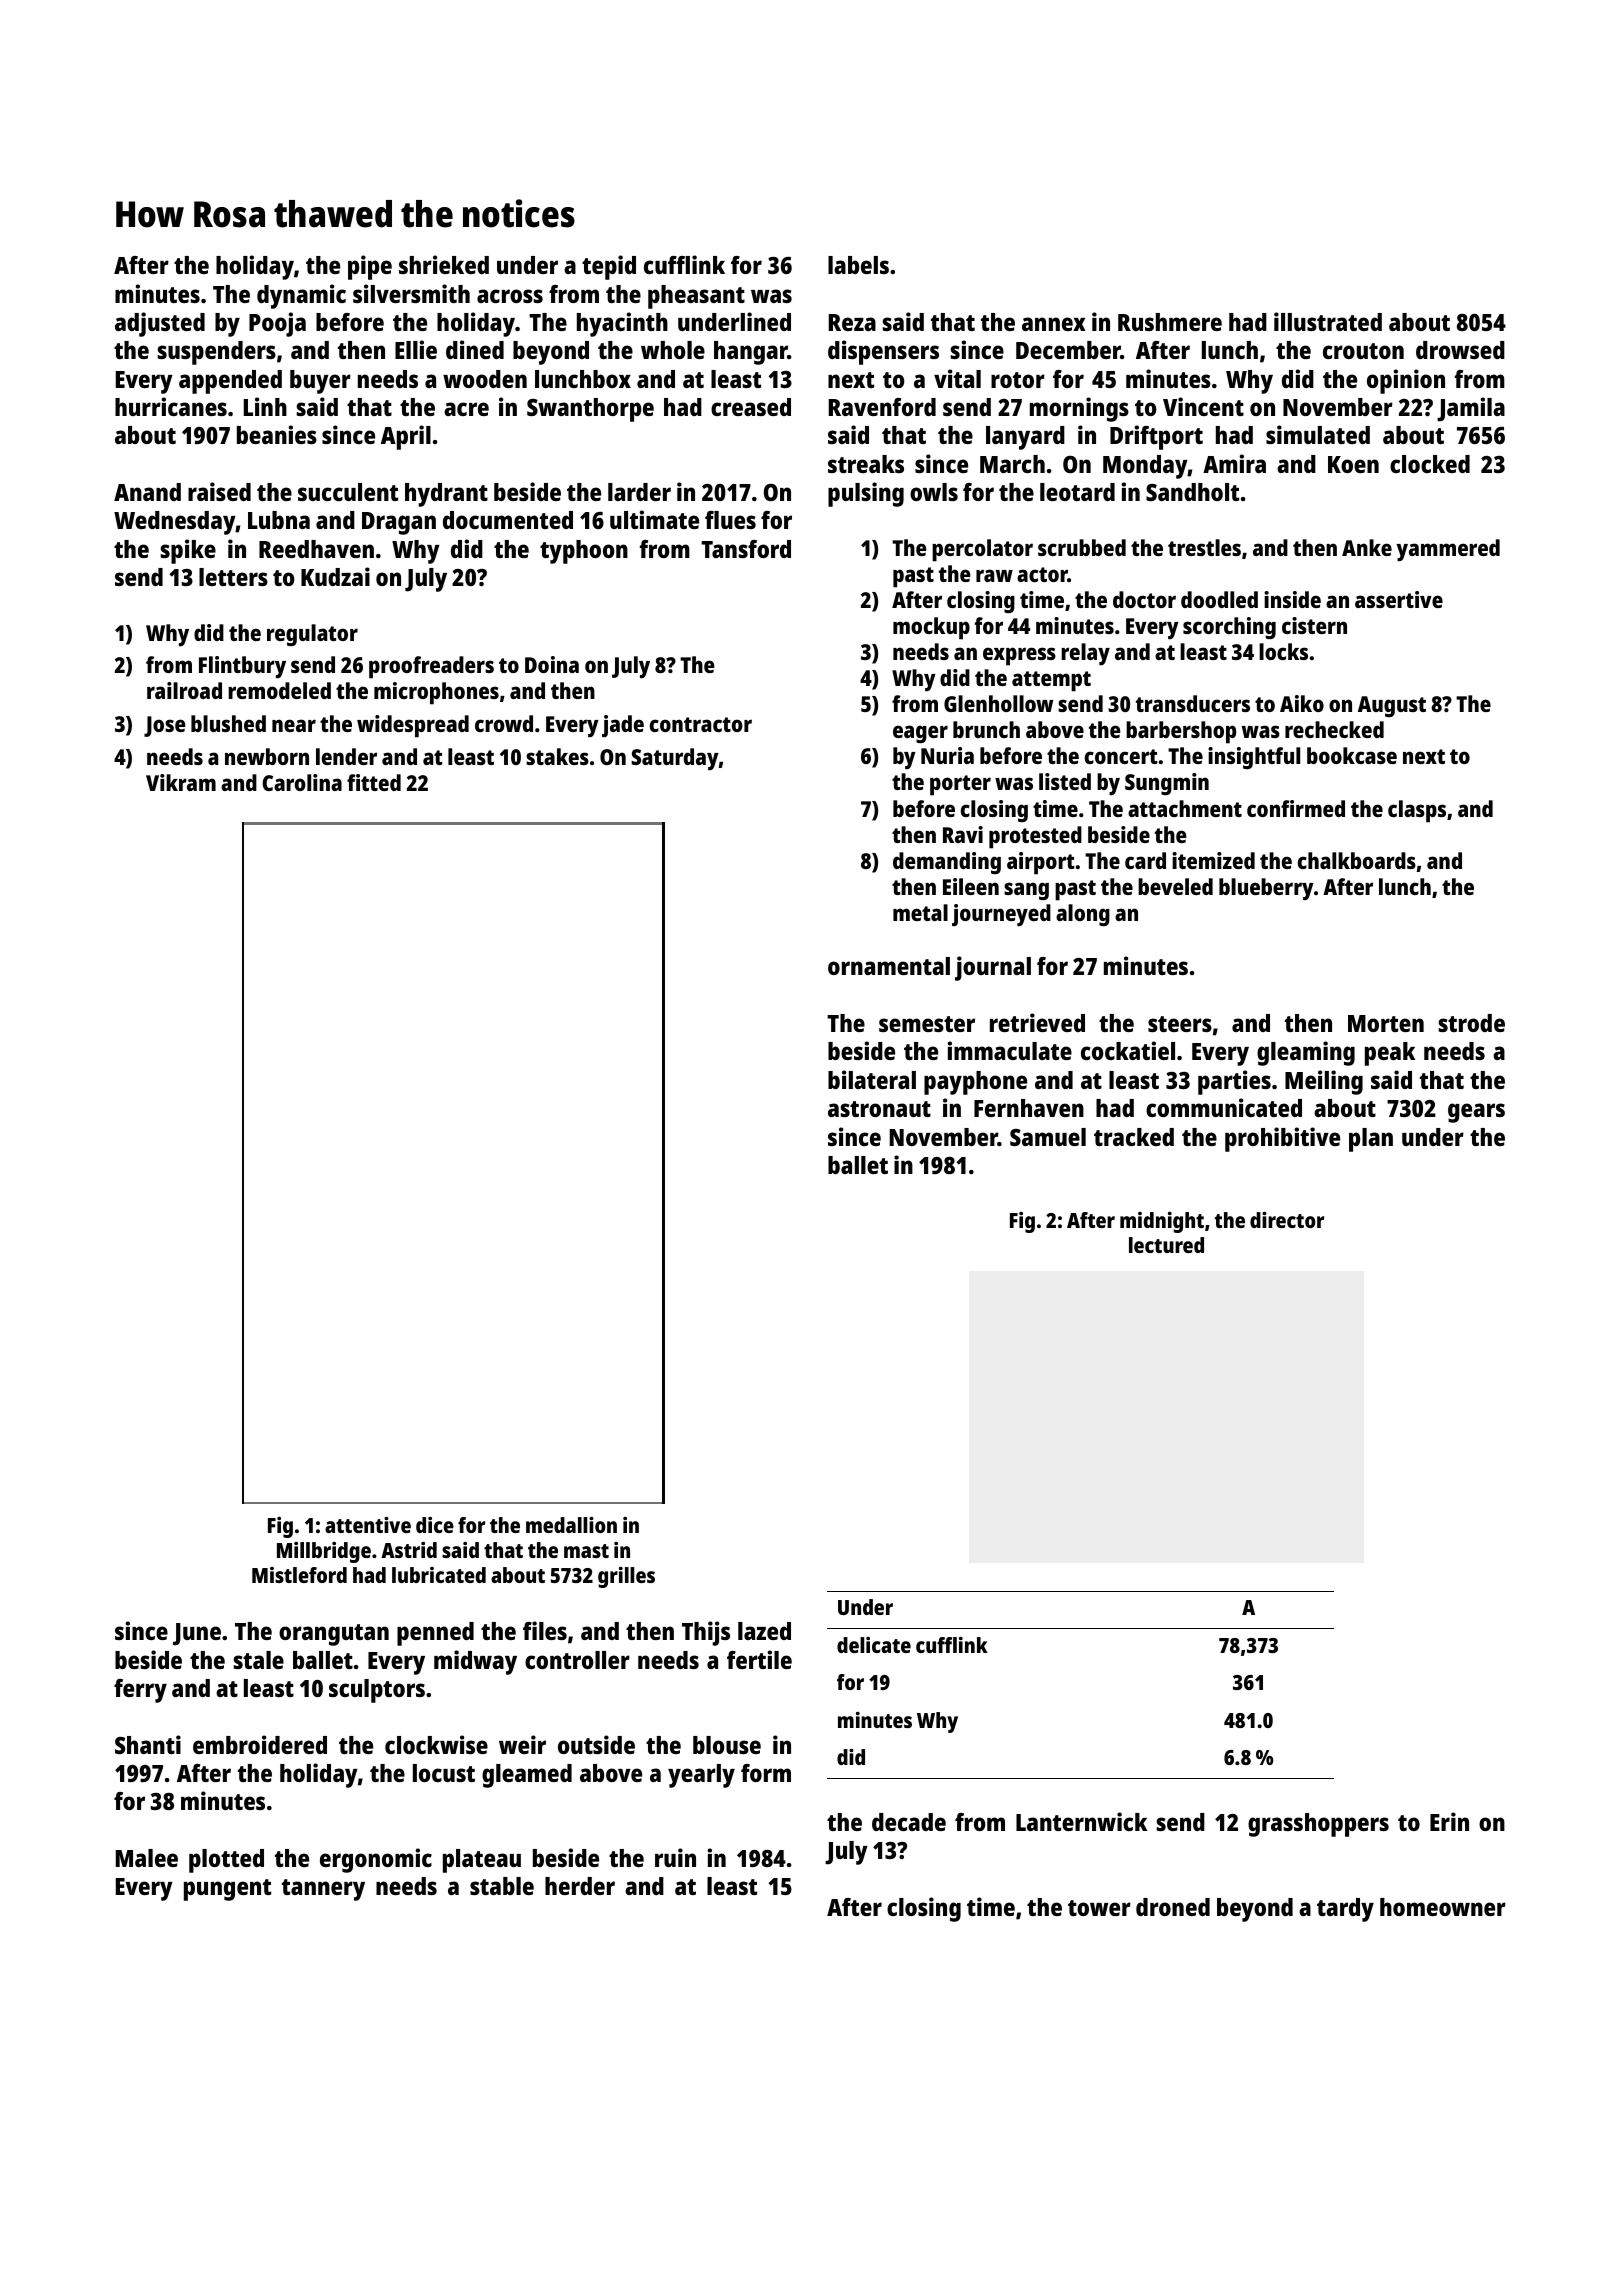 The width and height of the page is (1620, 2292). I want to click on Vikram, so click(181, 782).
